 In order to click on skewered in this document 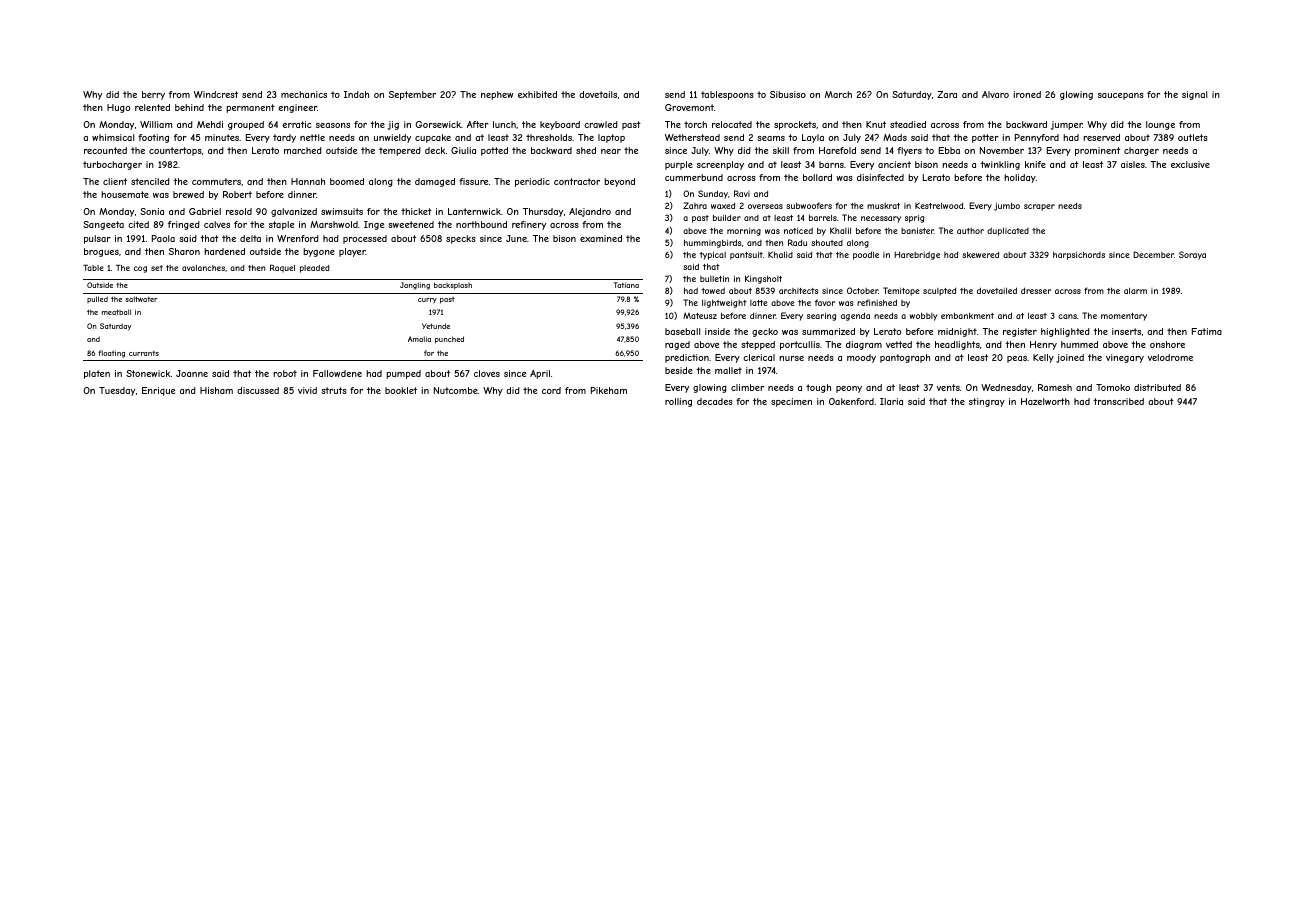, I will do `click(980, 254)`.
